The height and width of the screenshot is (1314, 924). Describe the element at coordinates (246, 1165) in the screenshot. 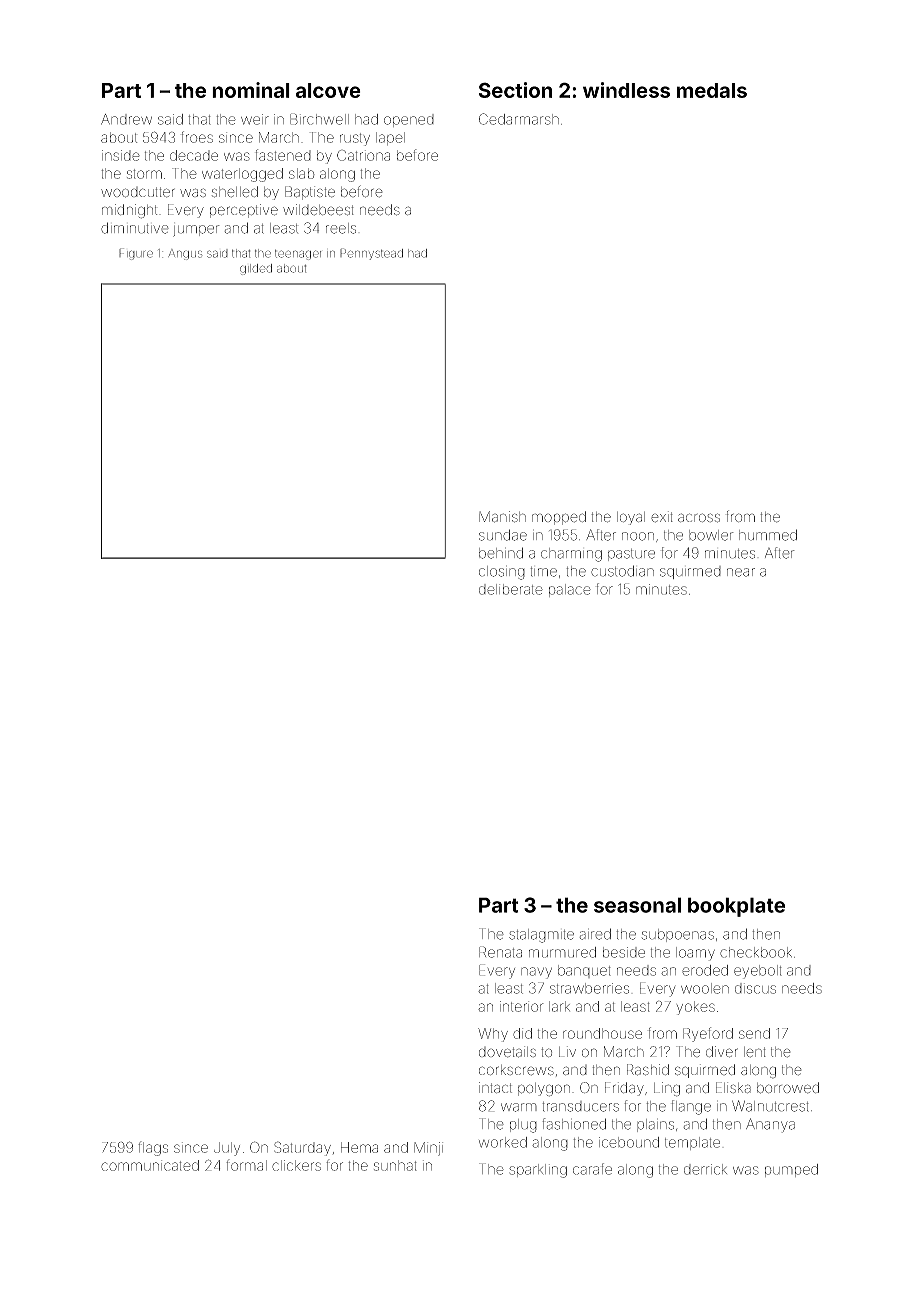

I see `formal` at that location.
